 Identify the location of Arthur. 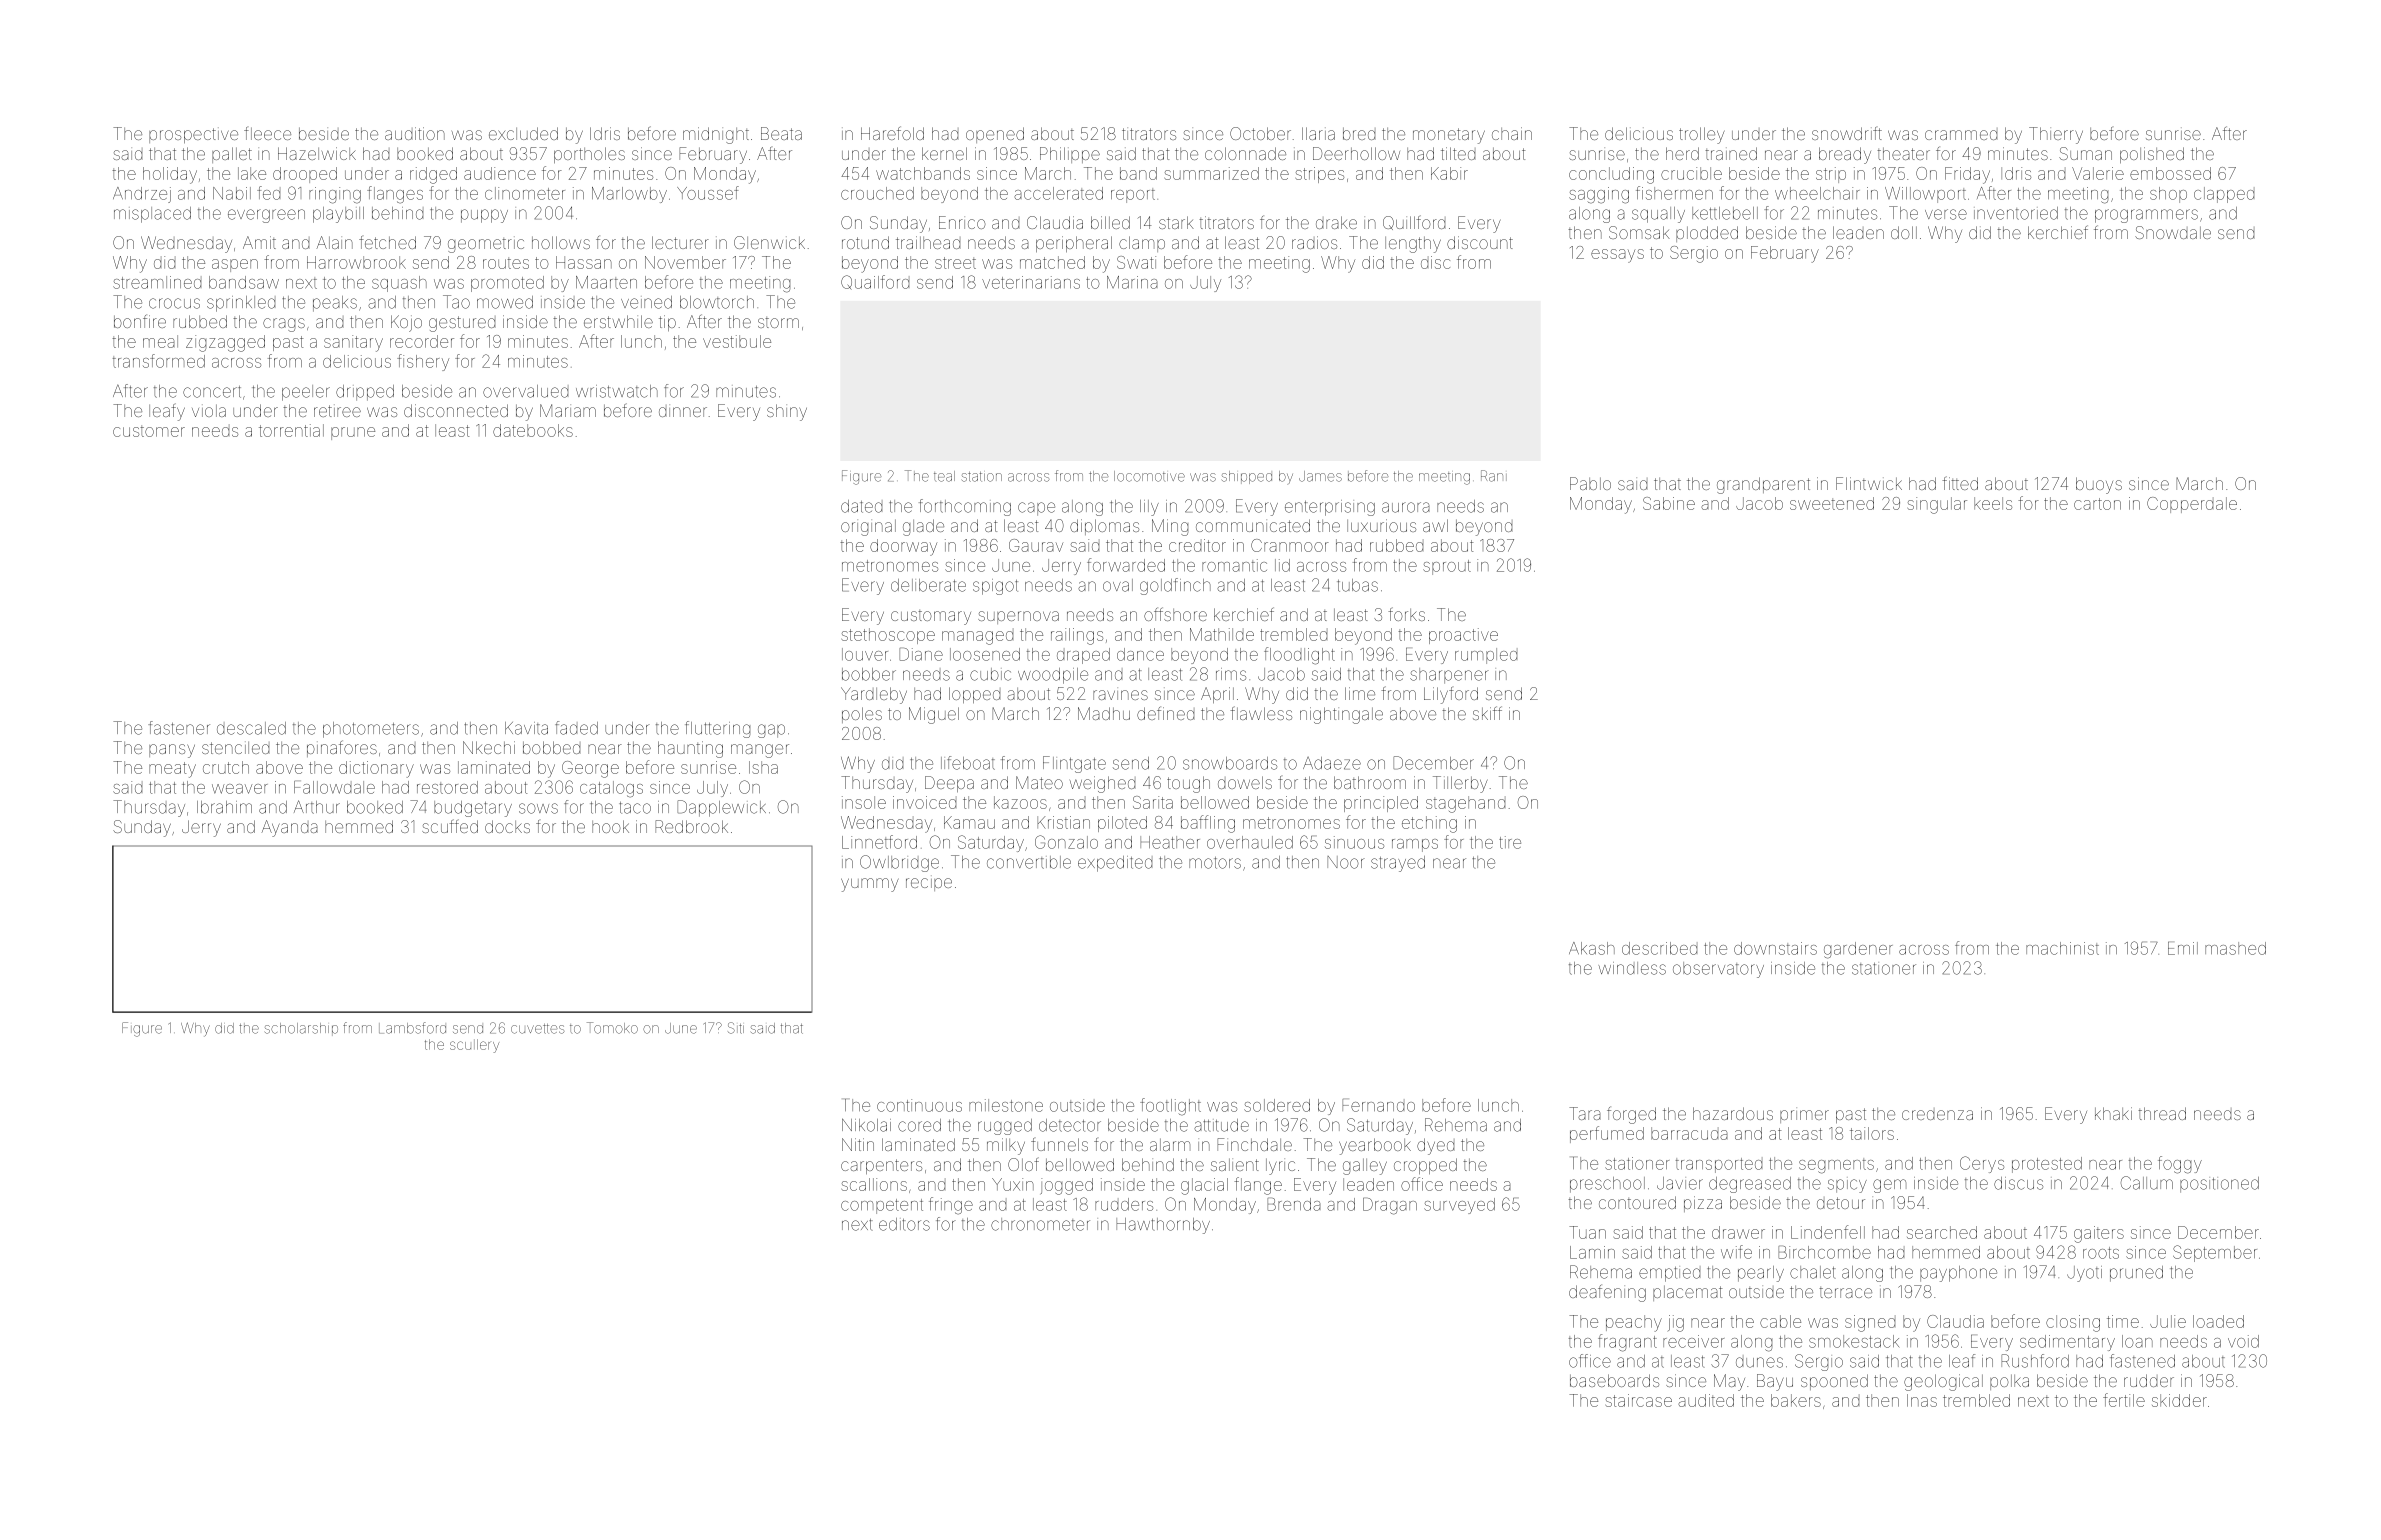
(317, 807).
